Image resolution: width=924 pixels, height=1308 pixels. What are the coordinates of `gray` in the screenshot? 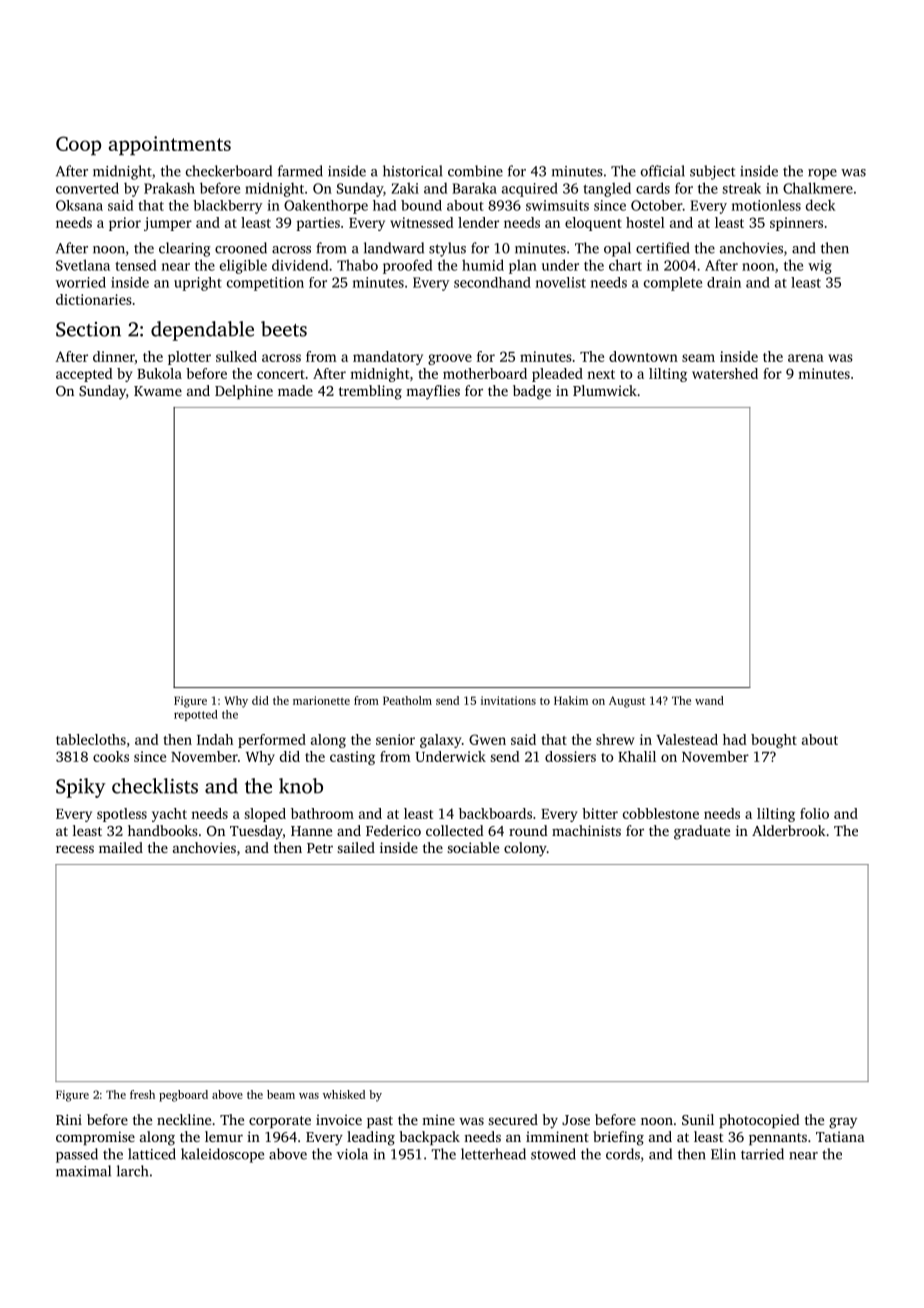 It's located at (843, 1123).
